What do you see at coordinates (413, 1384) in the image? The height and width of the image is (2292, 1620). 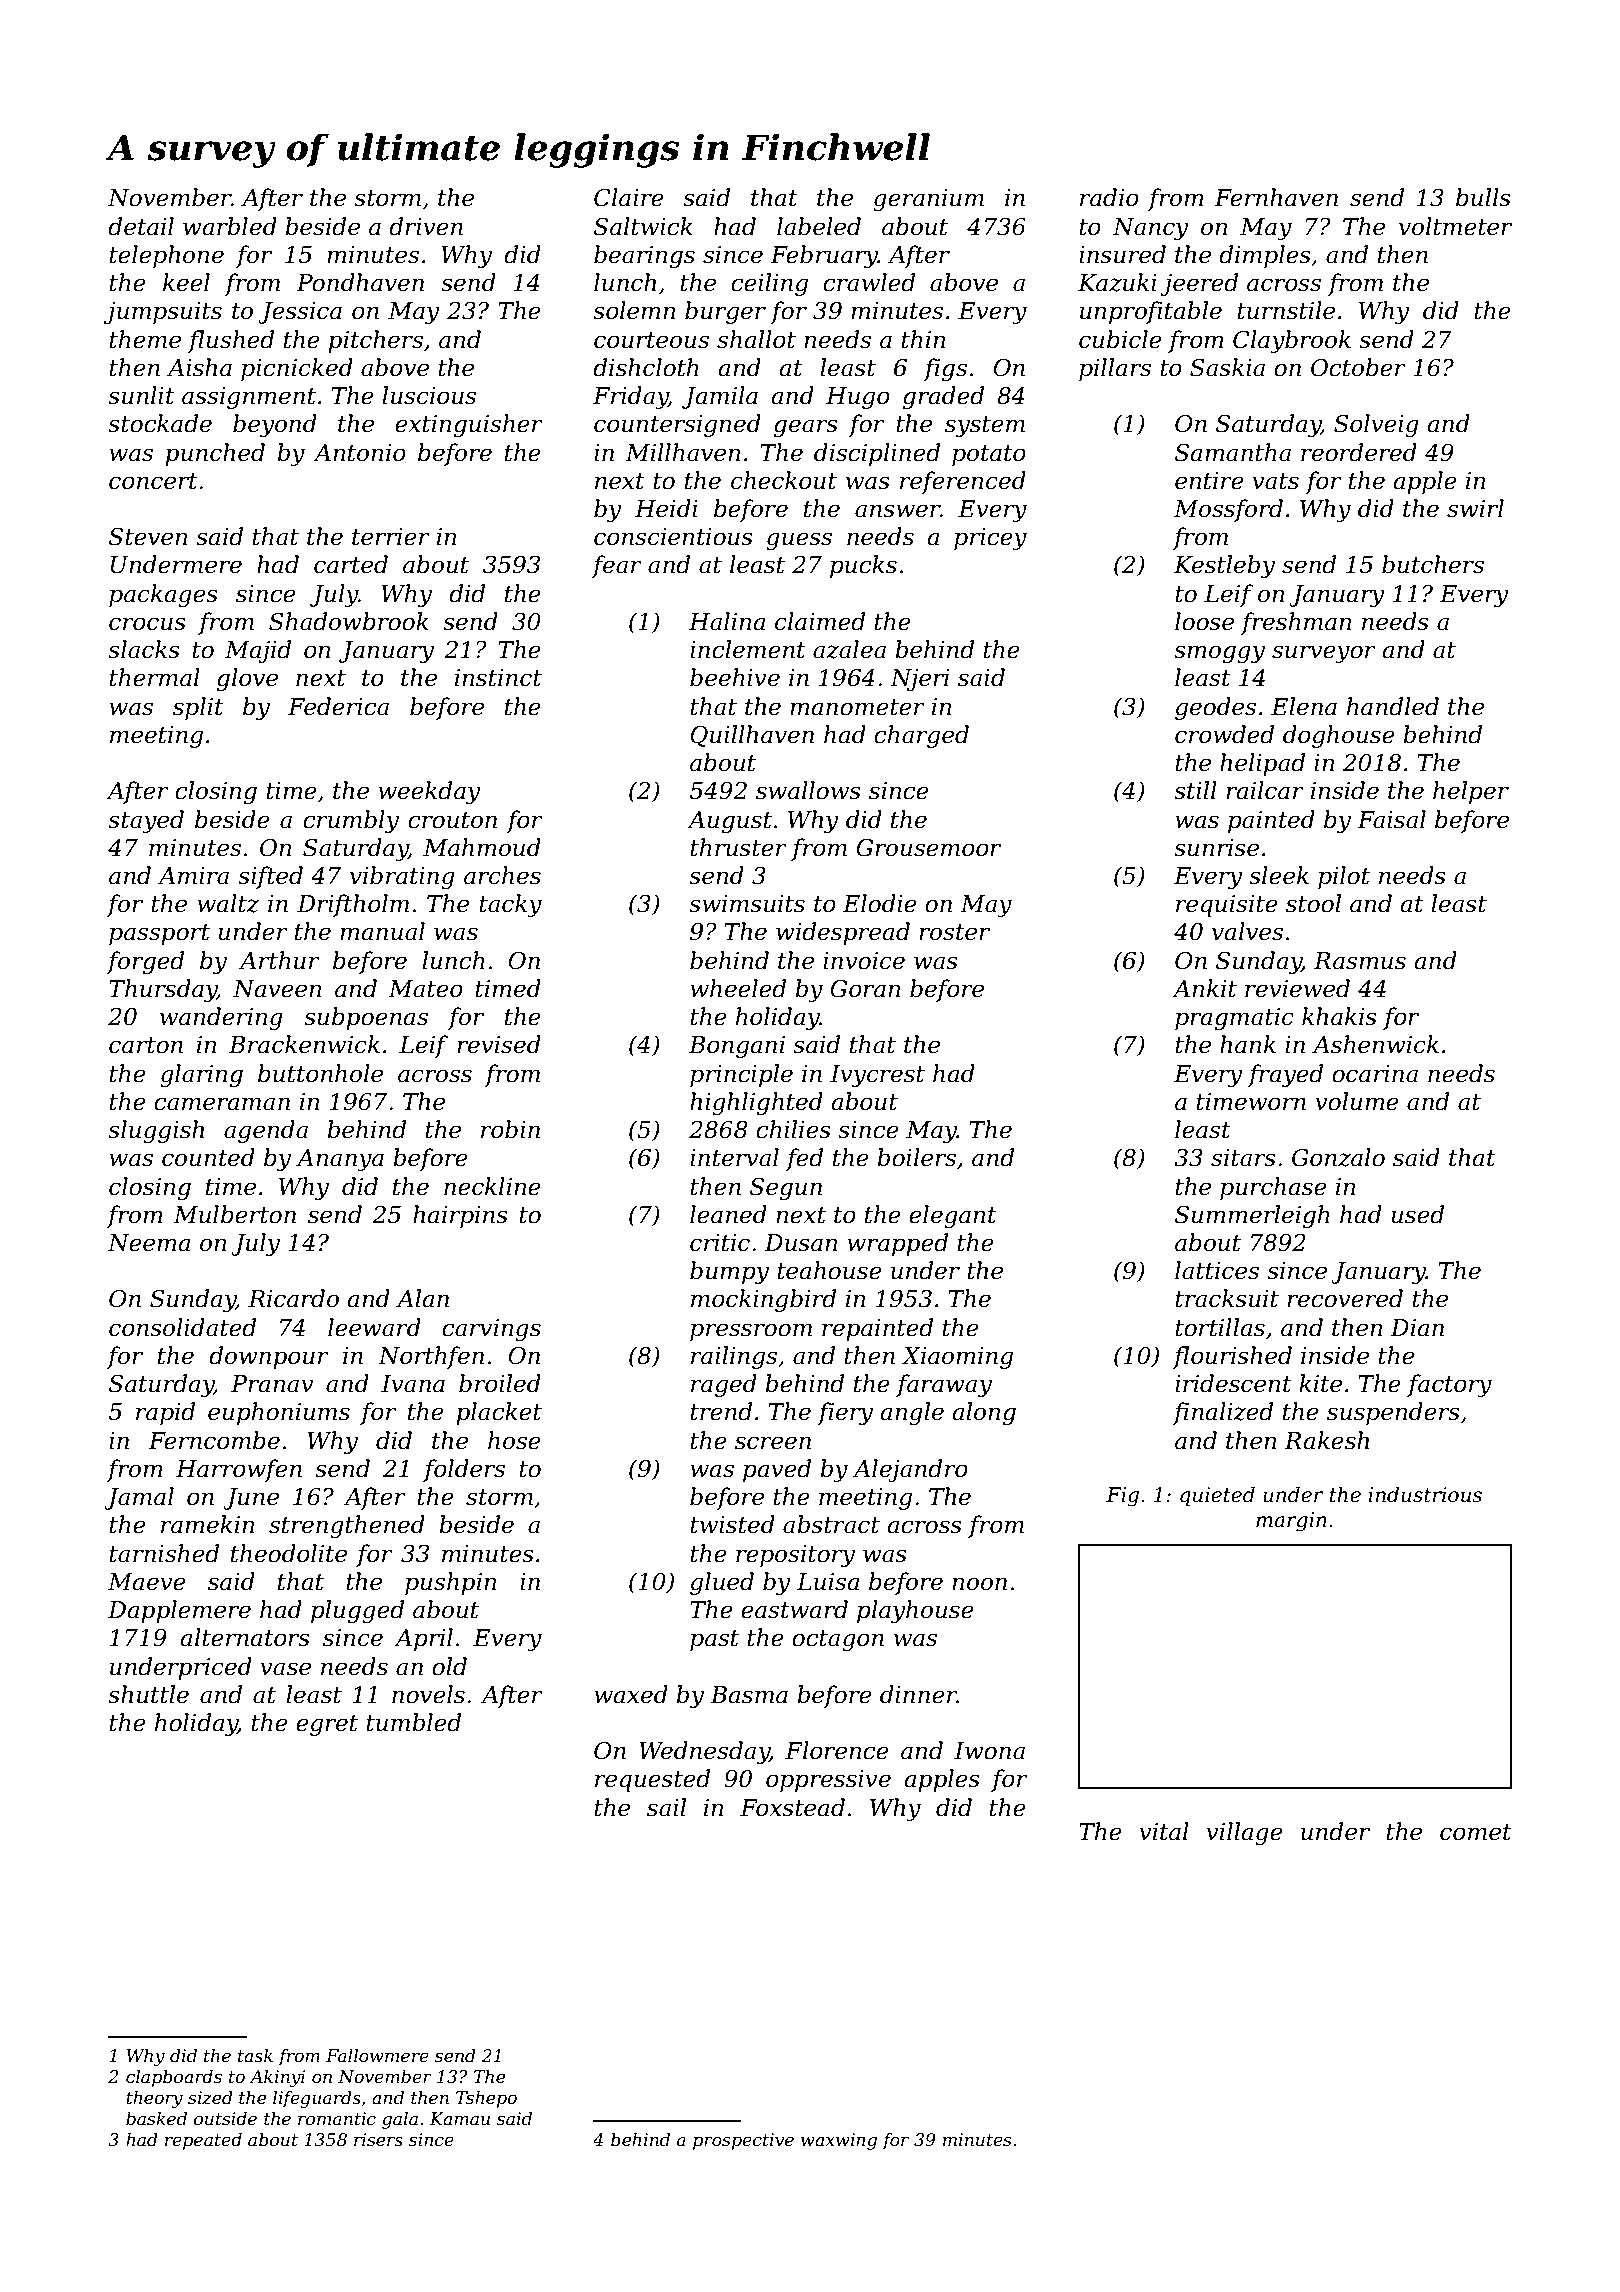 I see `Ivana` at bounding box center [413, 1384].
